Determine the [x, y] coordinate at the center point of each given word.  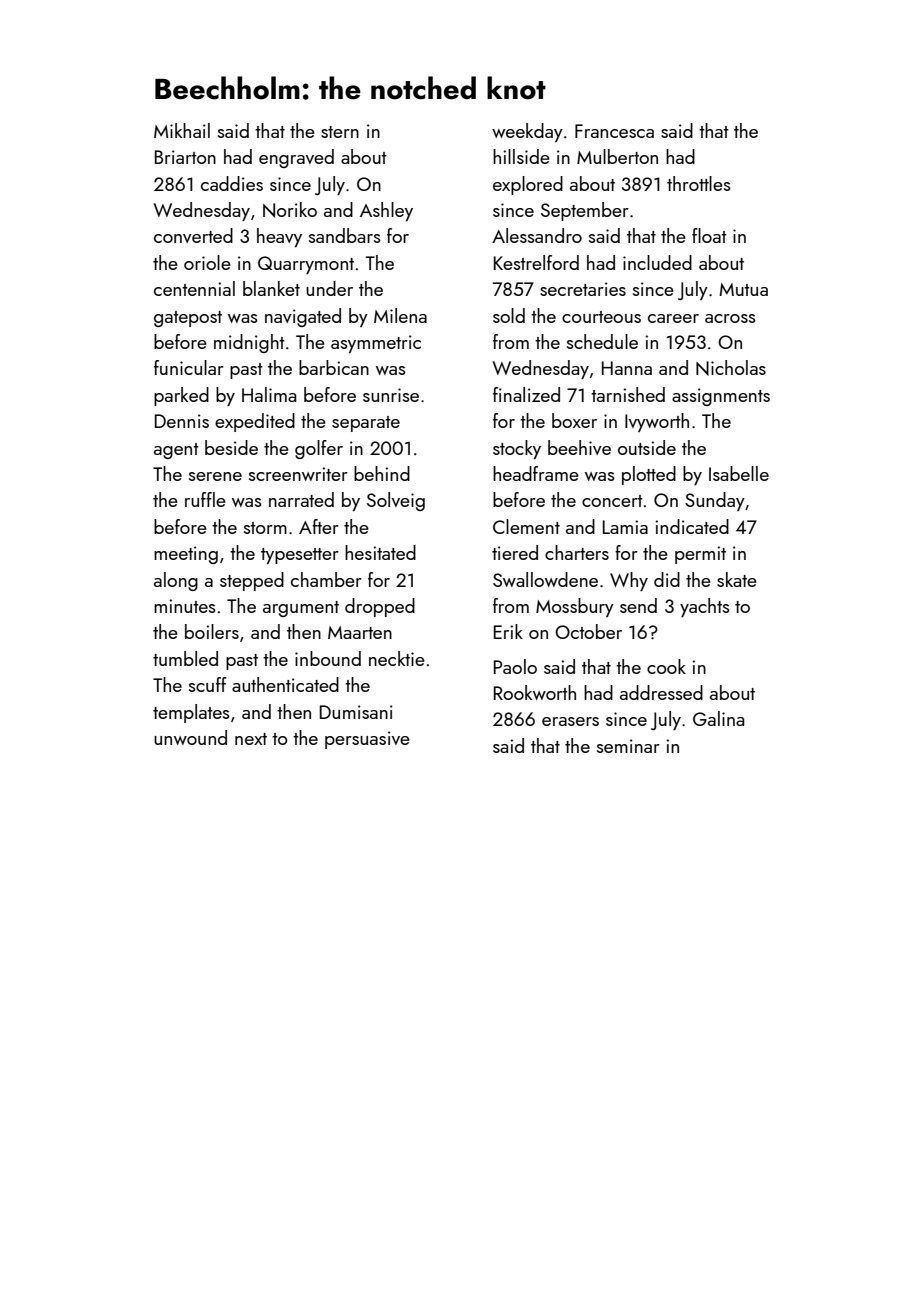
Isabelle [739, 473]
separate [366, 424]
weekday [527, 132]
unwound [190, 737]
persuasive [367, 740]
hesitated [380, 552]
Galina [718, 718]
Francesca [614, 131]
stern [340, 132]
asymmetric [376, 344]
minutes [185, 606]
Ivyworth [657, 422]
